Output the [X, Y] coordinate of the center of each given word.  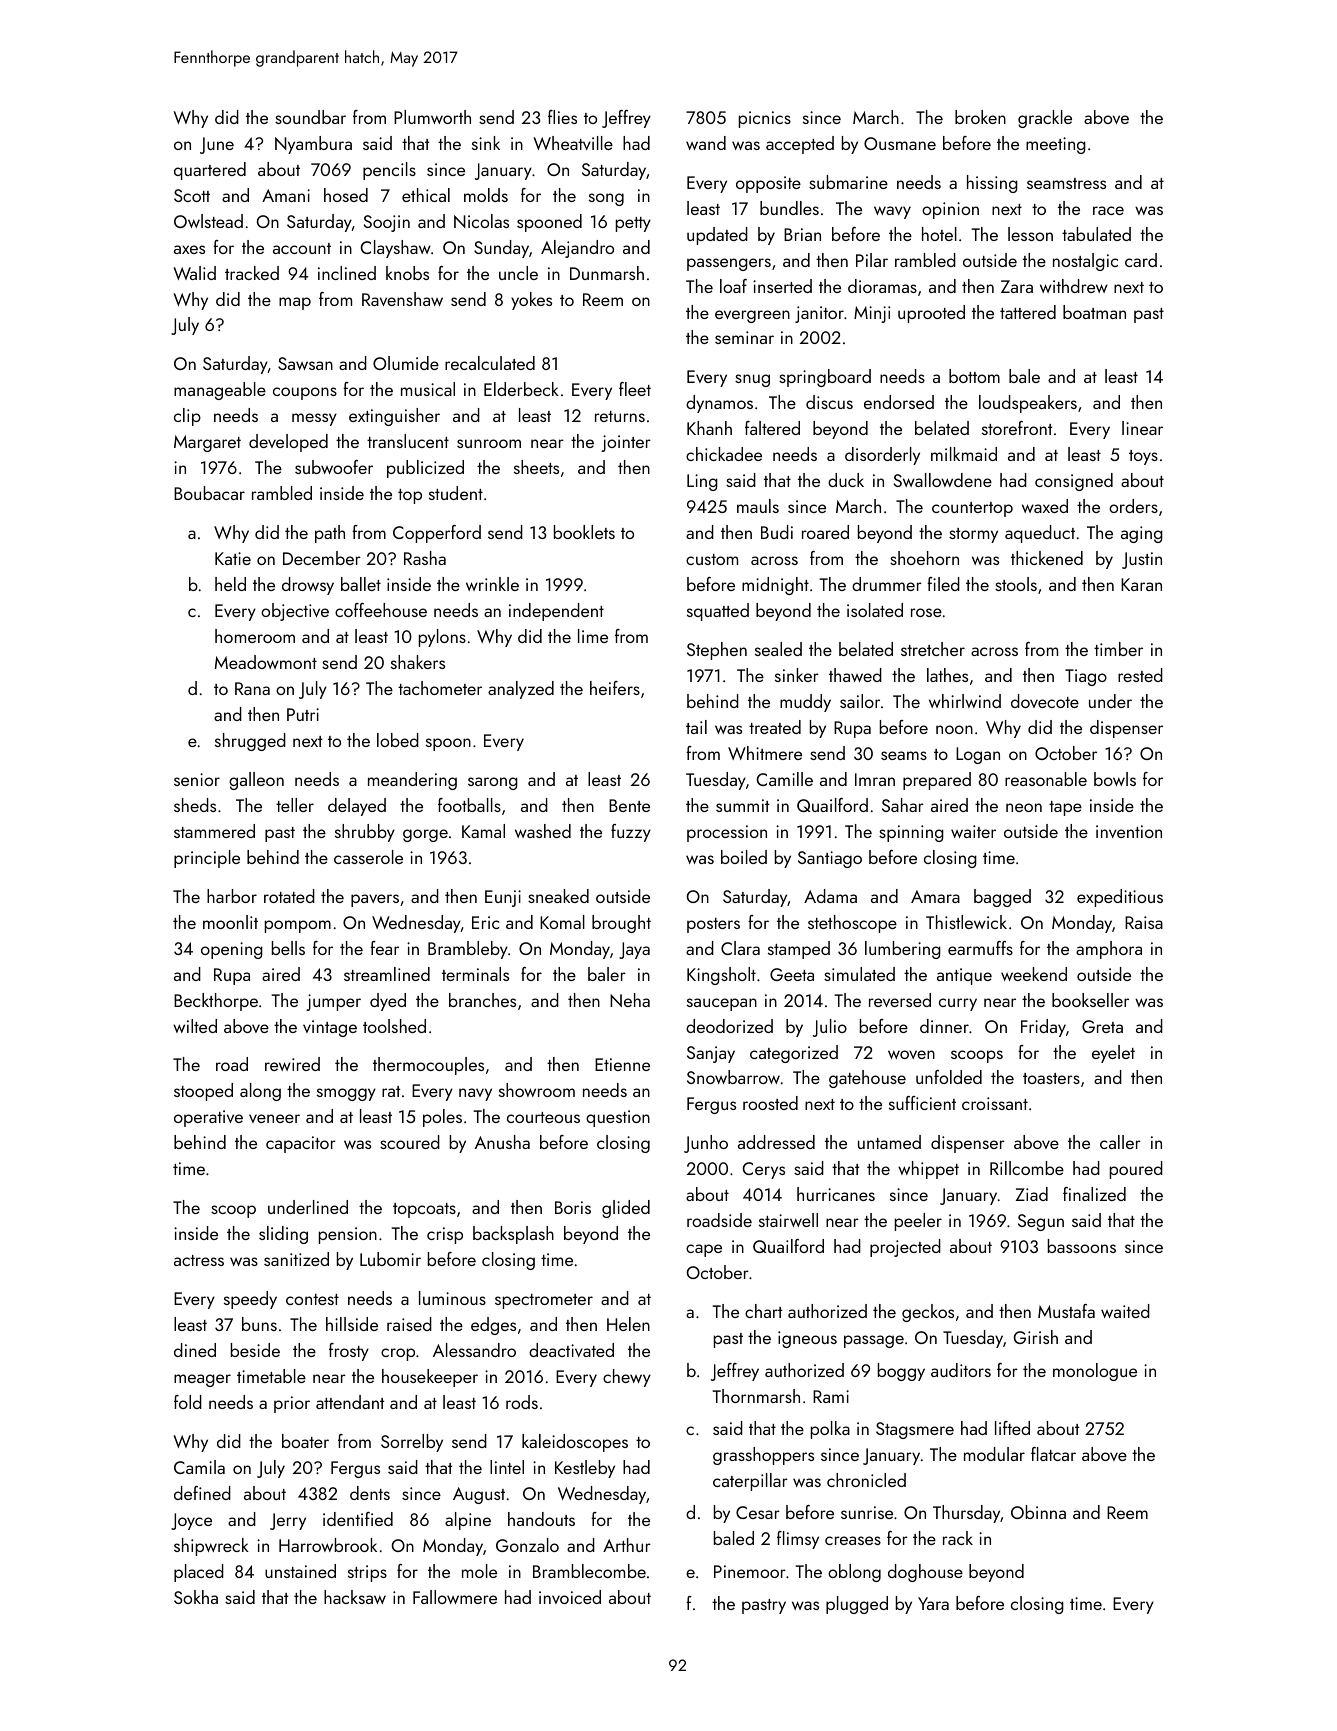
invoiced [570, 1597]
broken [980, 117]
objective [295, 612]
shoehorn [924, 558]
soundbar [310, 117]
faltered [772, 428]
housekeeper [430, 1378]
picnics [765, 119]
